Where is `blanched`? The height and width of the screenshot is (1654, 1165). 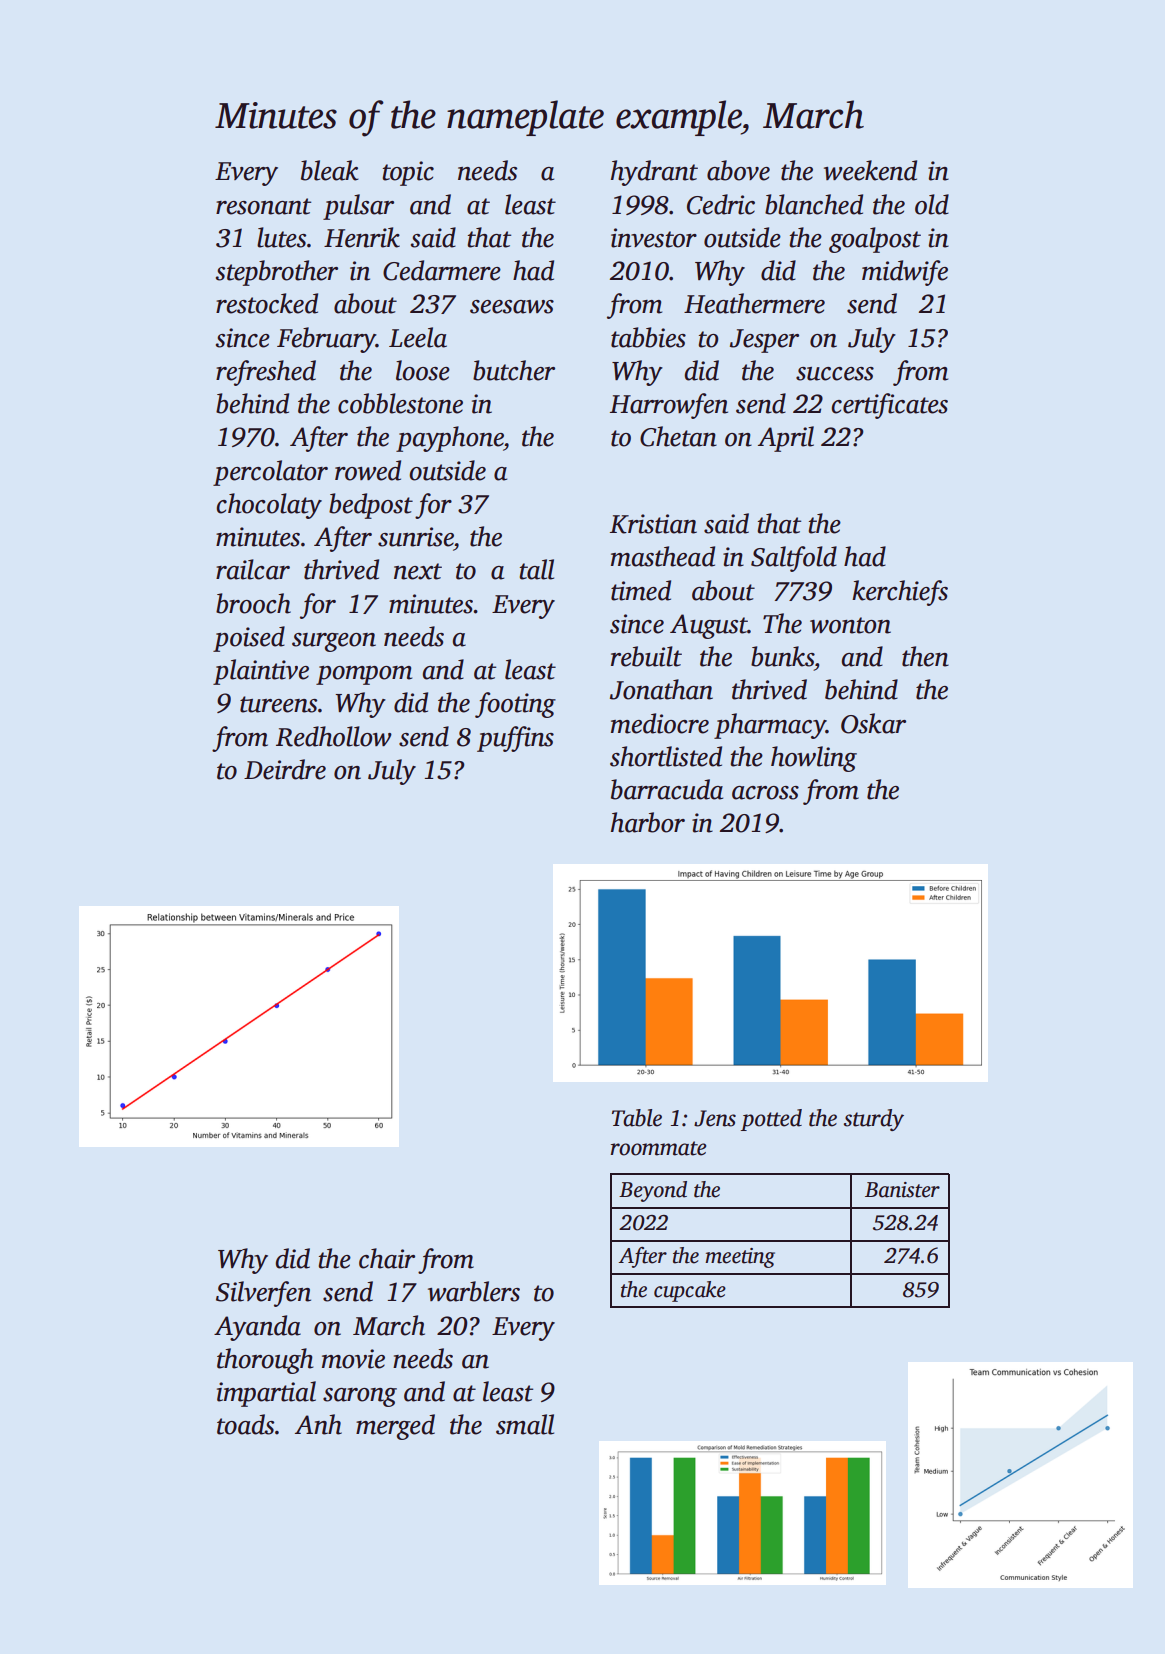
blanched is located at coordinates (814, 204).
